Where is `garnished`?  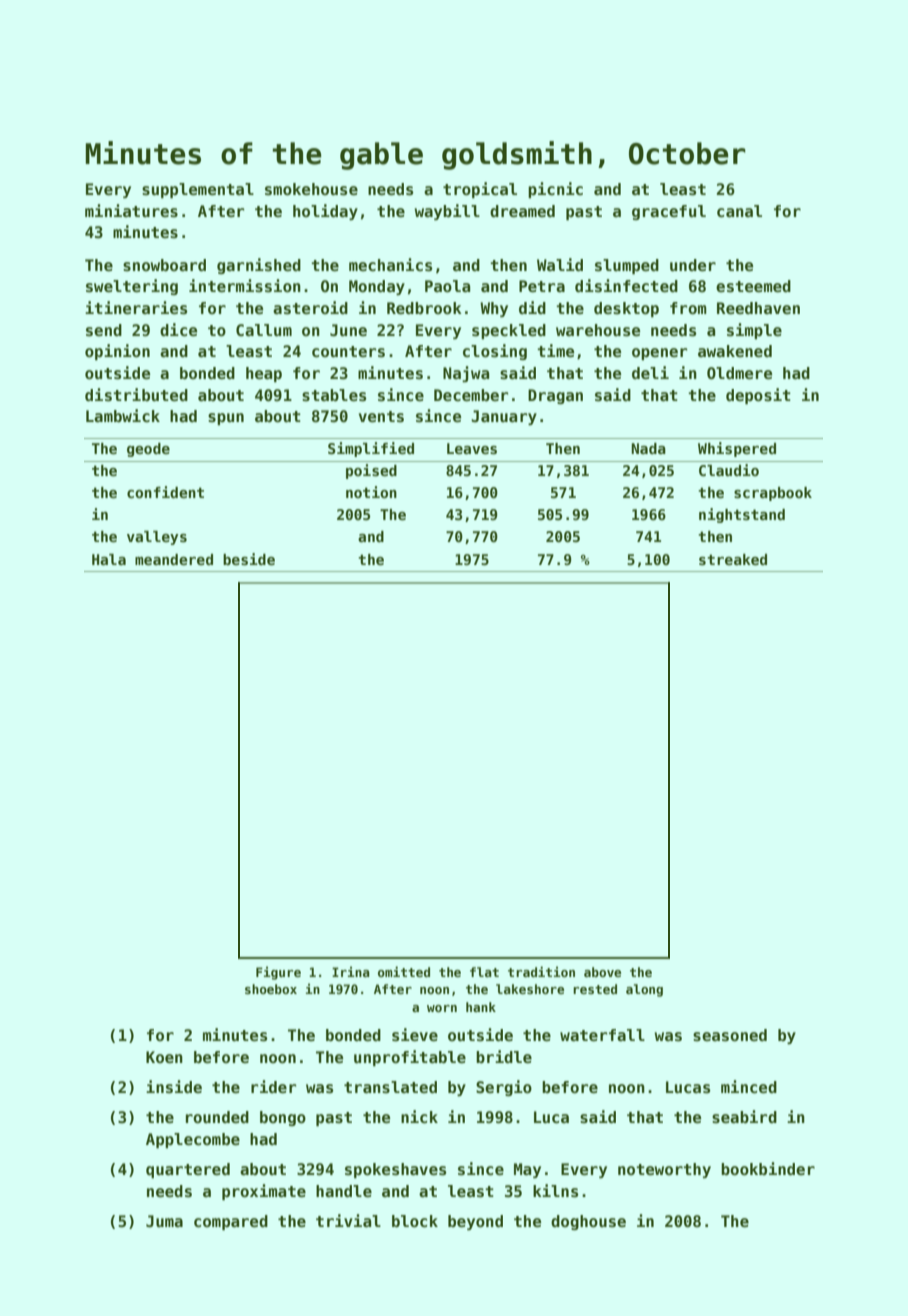
garnished is located at coordinates (259, 266).
